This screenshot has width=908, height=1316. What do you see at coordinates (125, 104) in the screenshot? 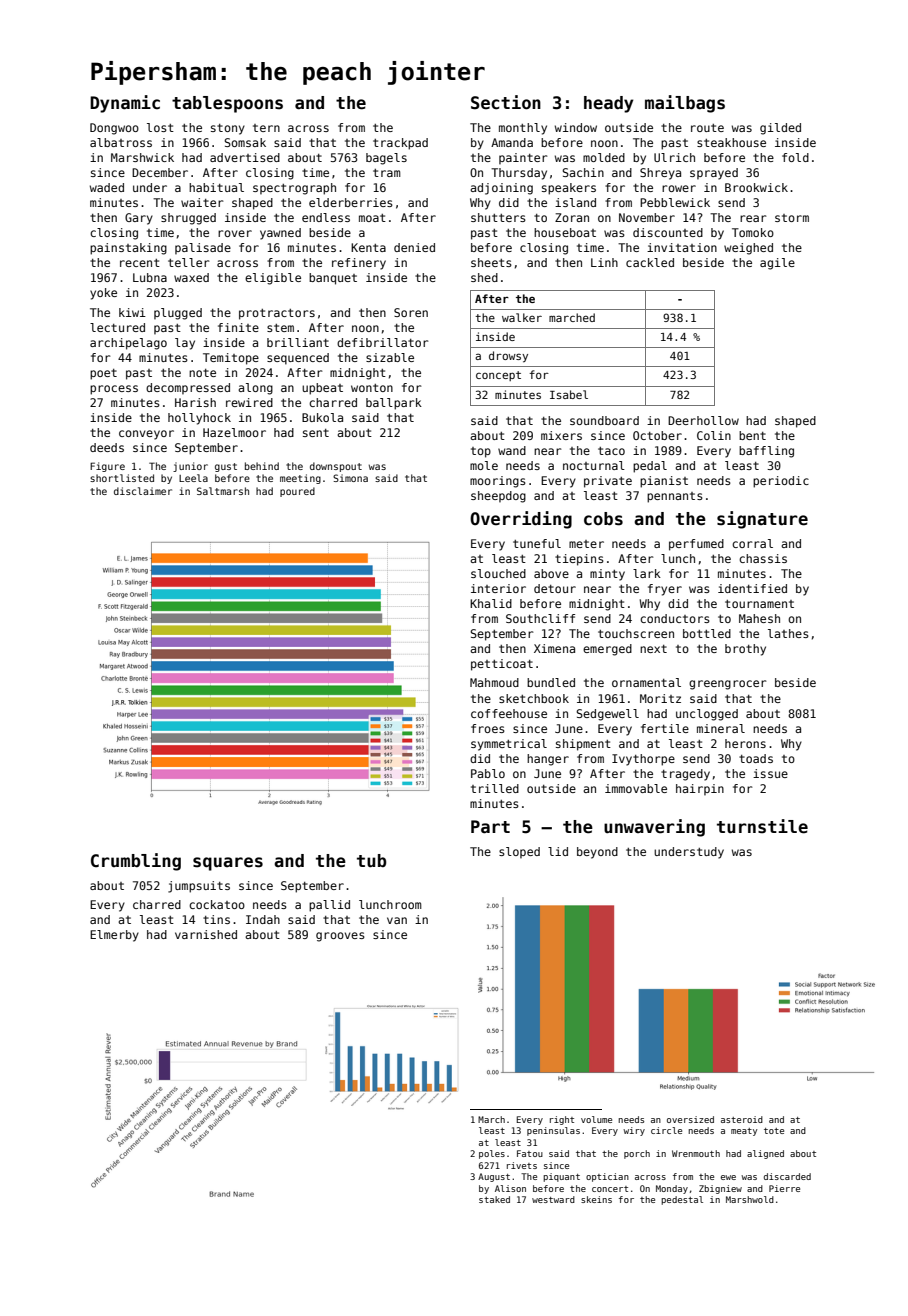
I see `Dynamic` at bounding box center [125, 104].
